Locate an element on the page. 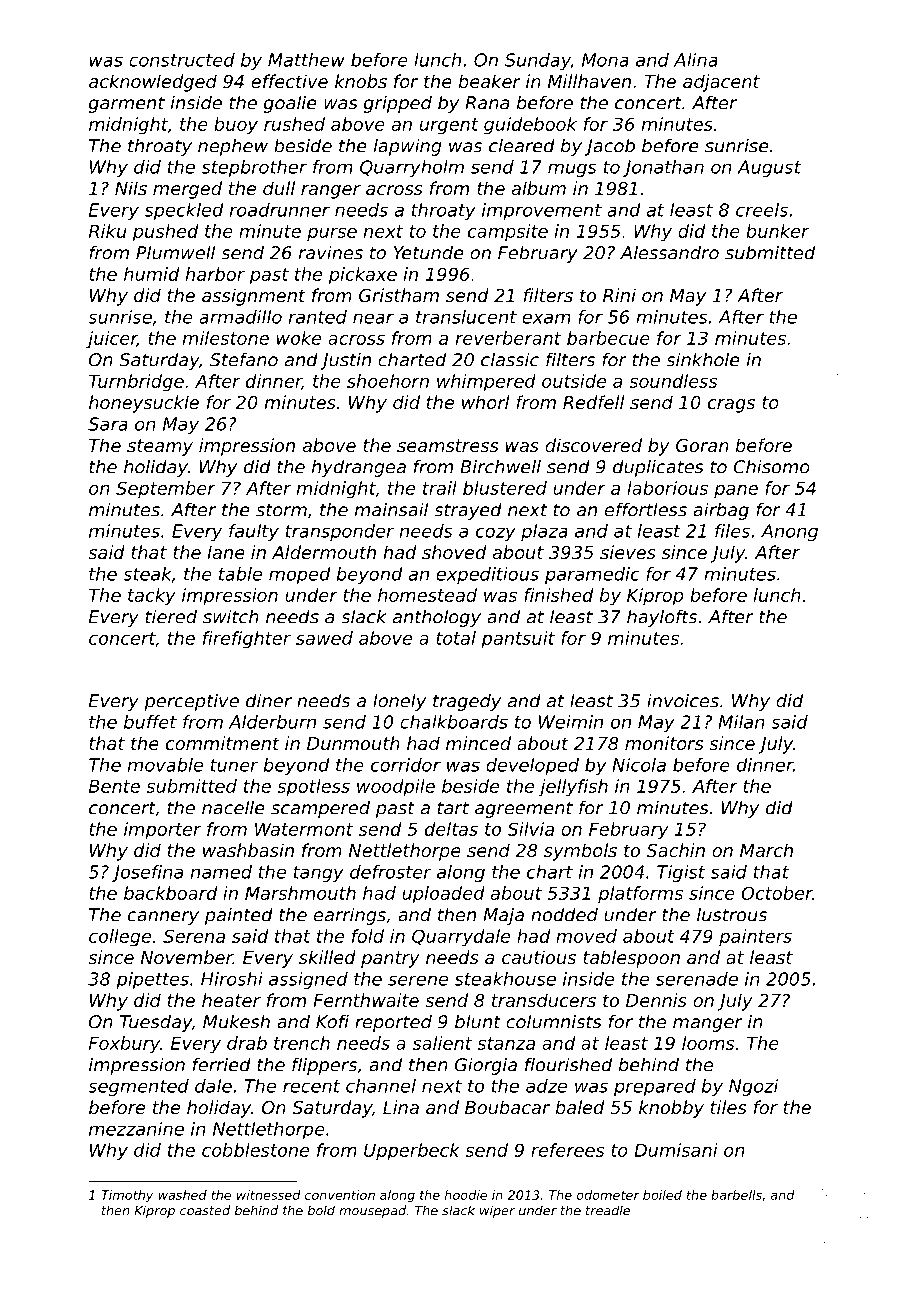 The image size is (908, 1316). Timothy is located at coordinates (127, 1196).
